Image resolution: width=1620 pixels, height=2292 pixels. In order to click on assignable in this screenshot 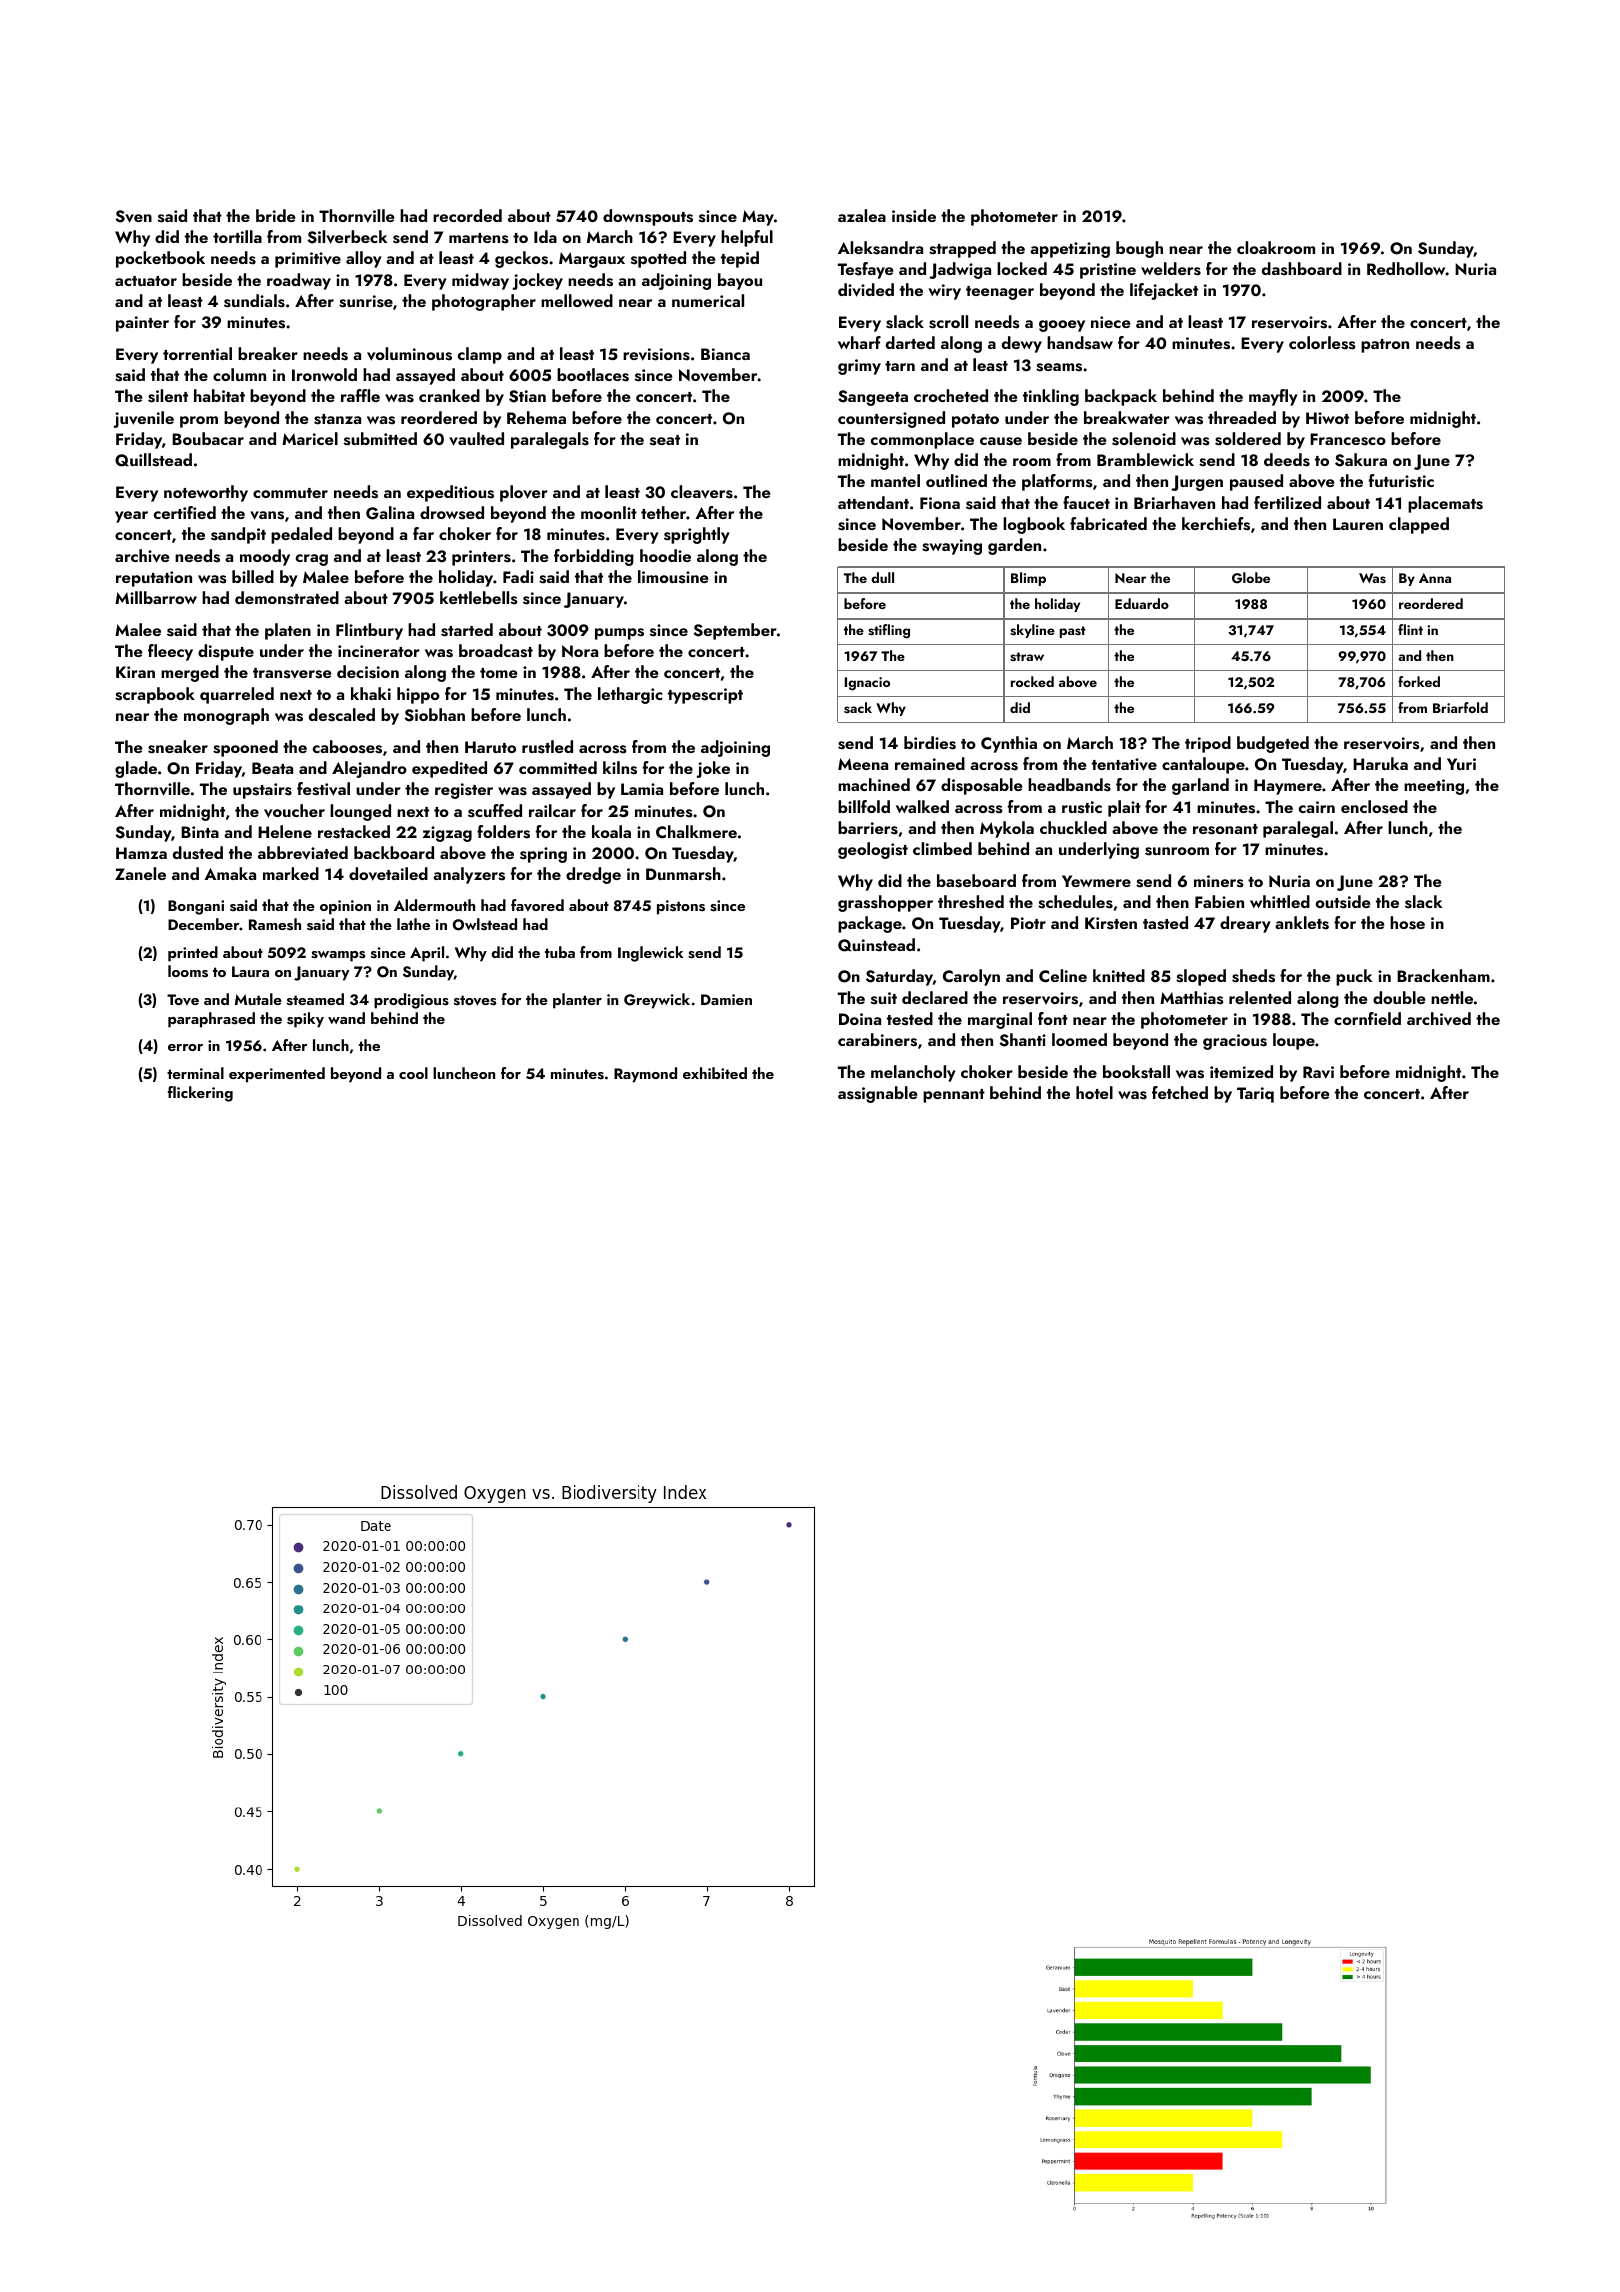, I will do `click(877, 1094)`.
